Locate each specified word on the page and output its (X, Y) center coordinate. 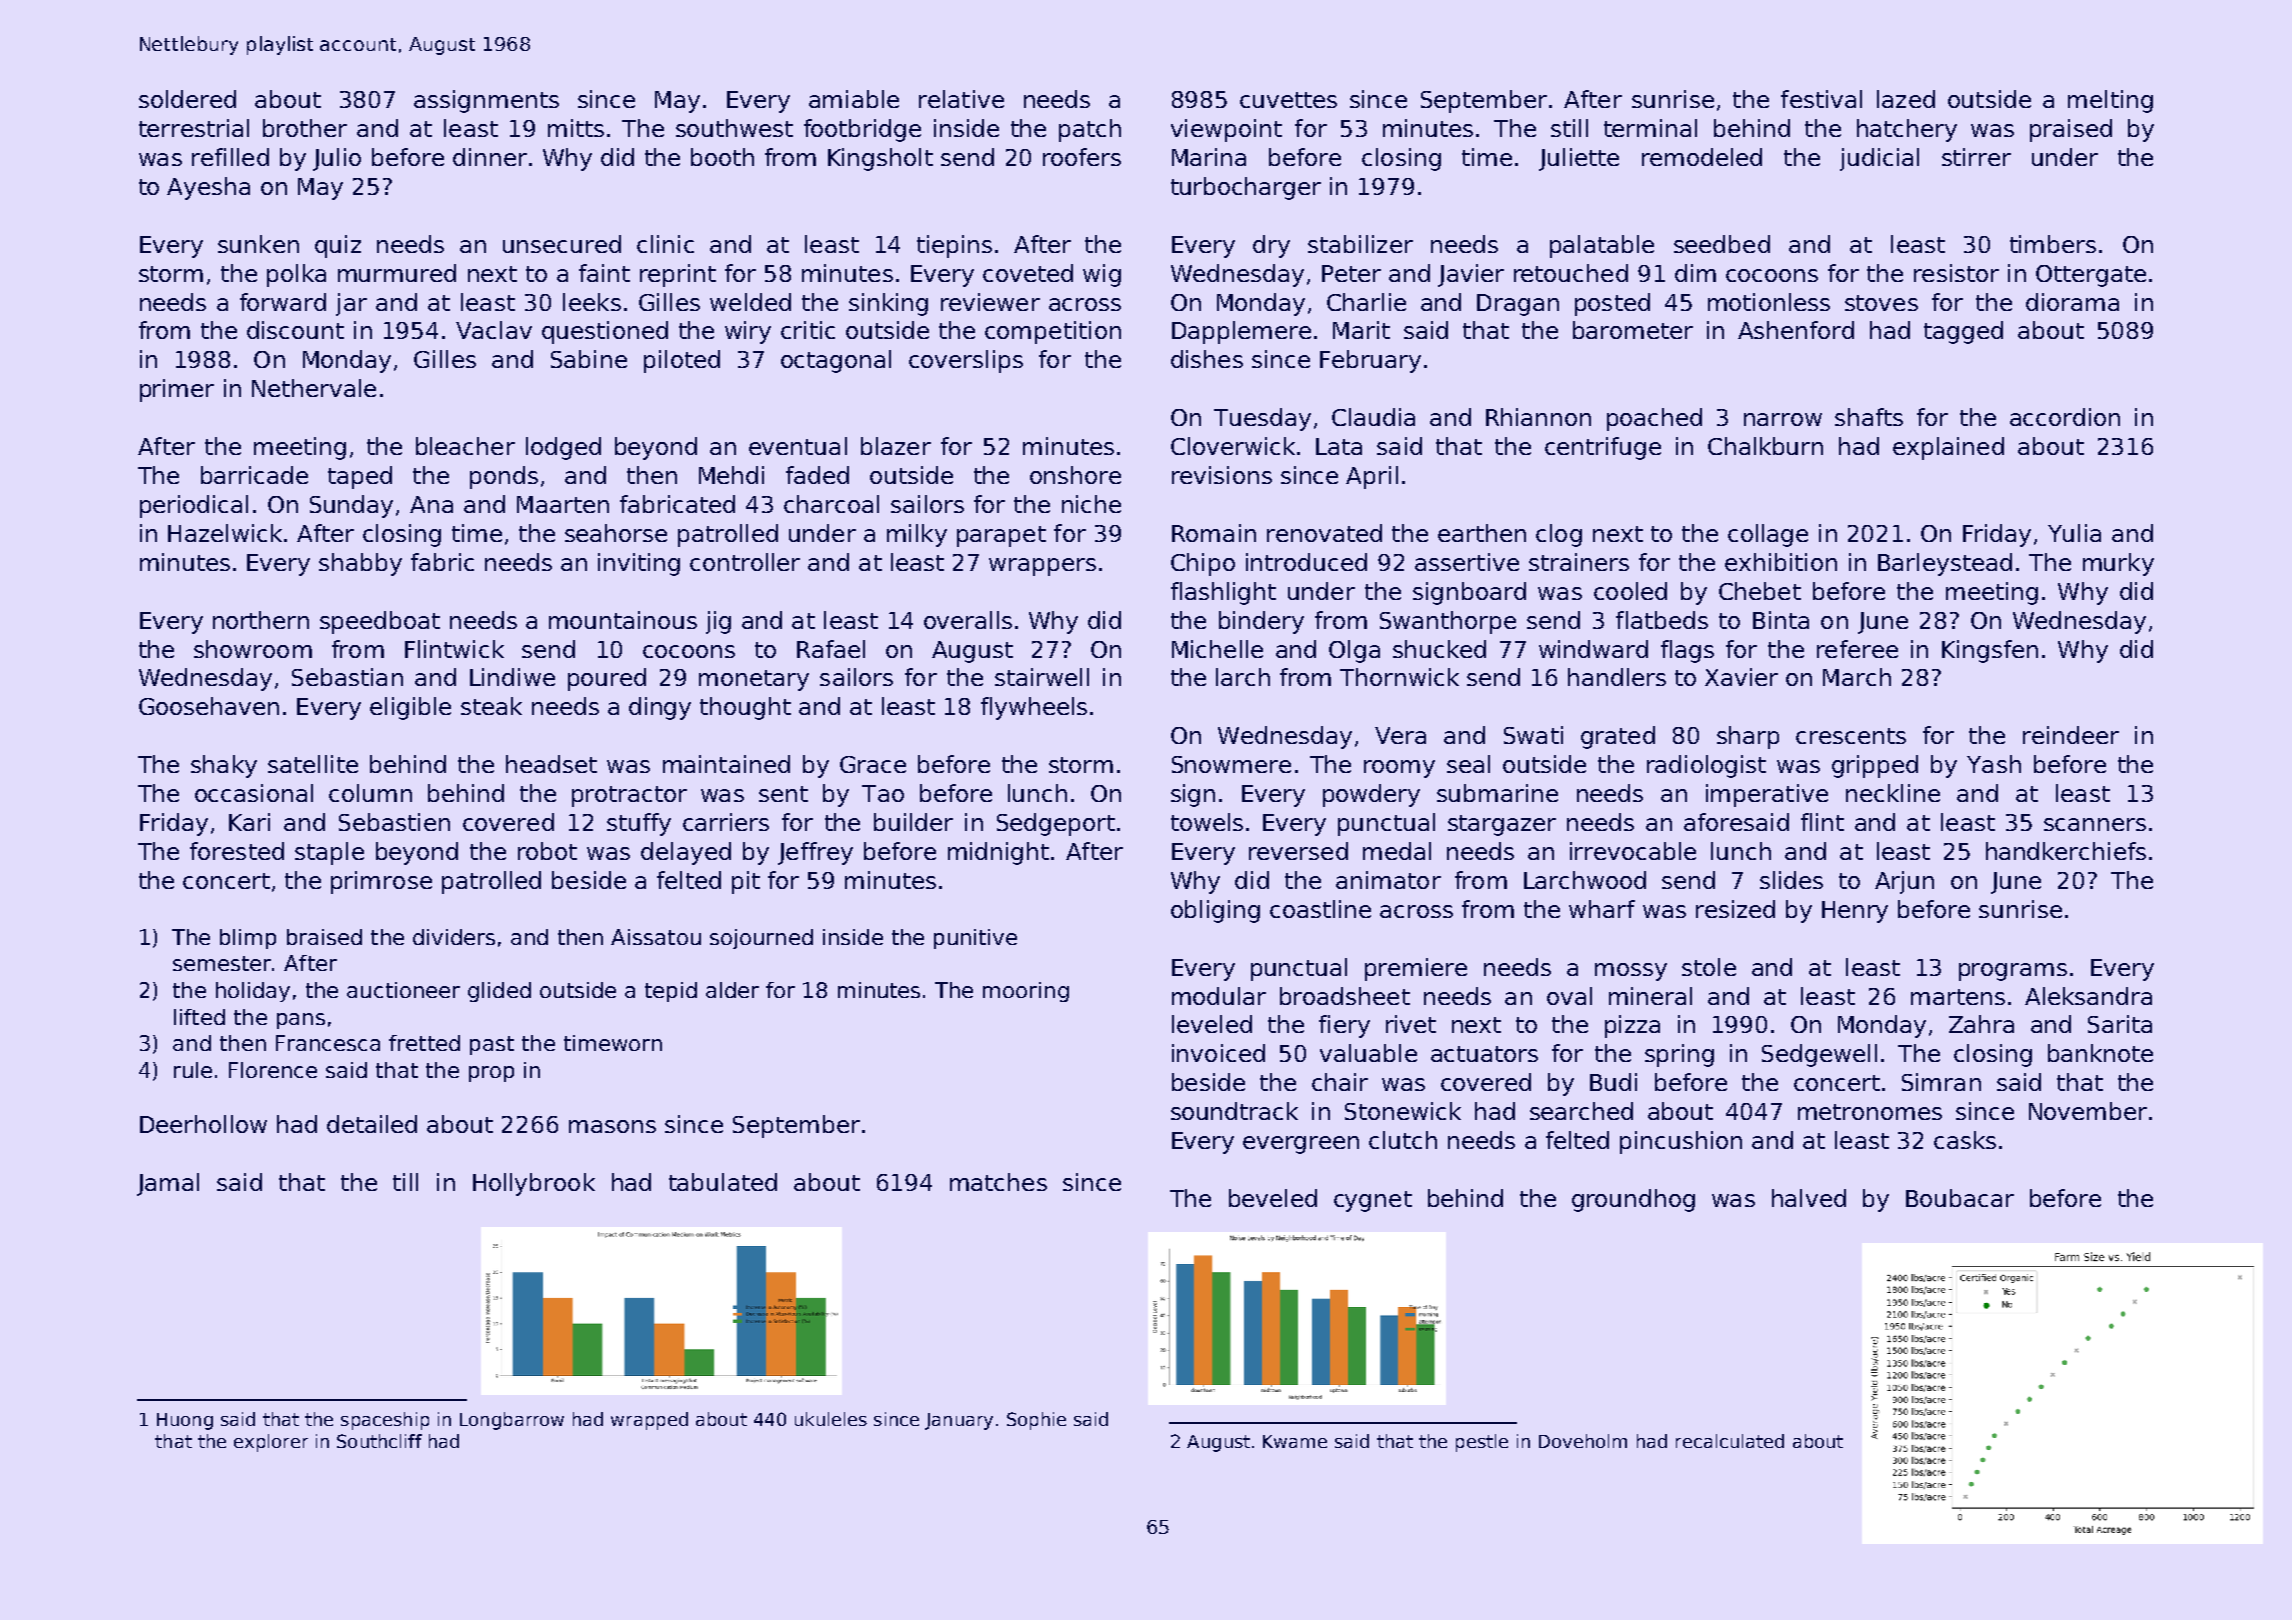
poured (607, 679)
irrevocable (1633, 851)
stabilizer (1360, 244)
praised (2071, 130)
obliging (1215, 911)
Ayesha (208, 188)
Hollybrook (534, 1184)
